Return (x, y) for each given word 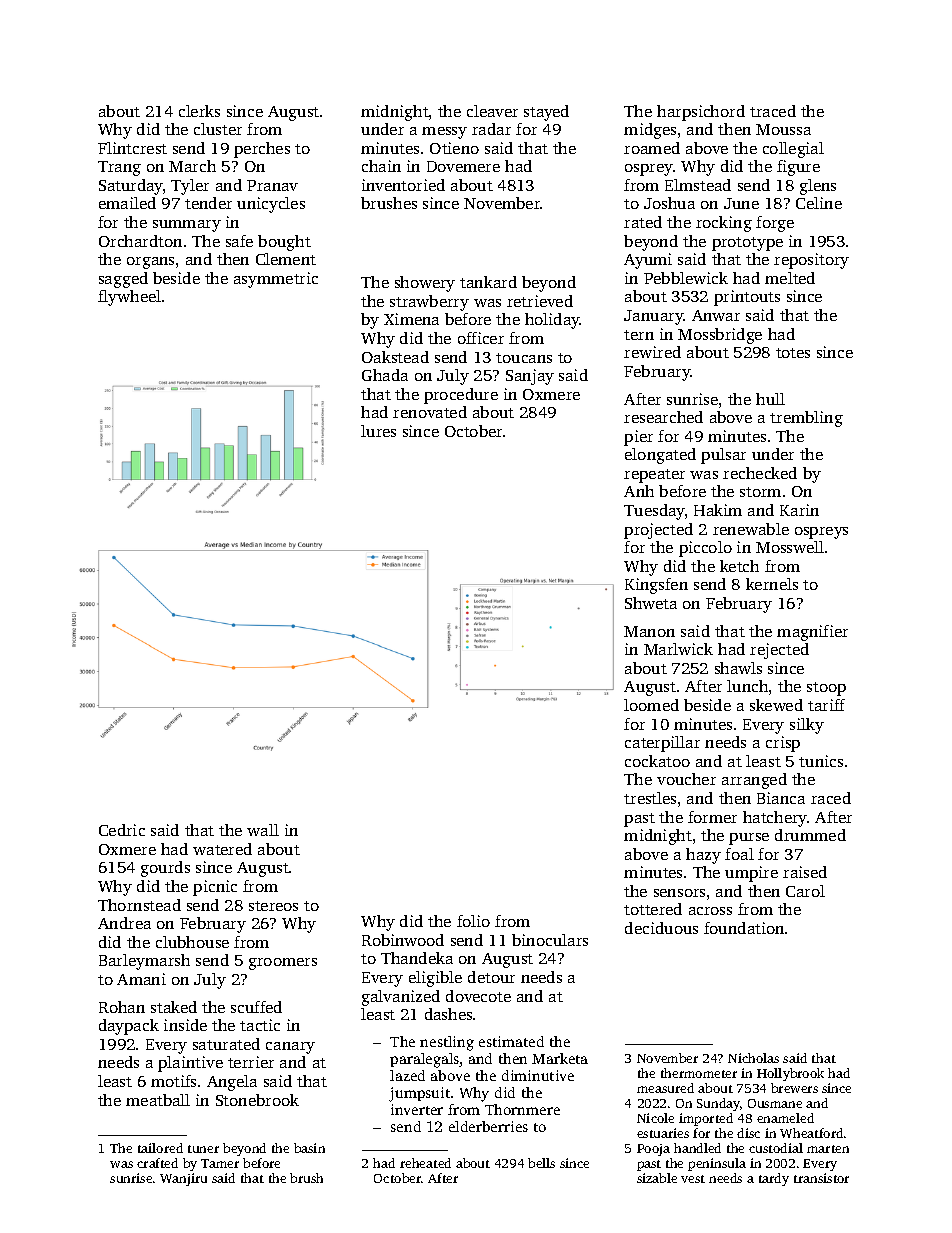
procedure (461, 396)
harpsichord (701, 113)
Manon (649, 631)
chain (381, 166)
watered (222, 849)
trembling (806, 419)
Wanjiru (183, 1179)
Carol (805, 891)
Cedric (122, 830)
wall (263, 830)
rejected (779, 651)
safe (239, 241)
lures (378, 431)
